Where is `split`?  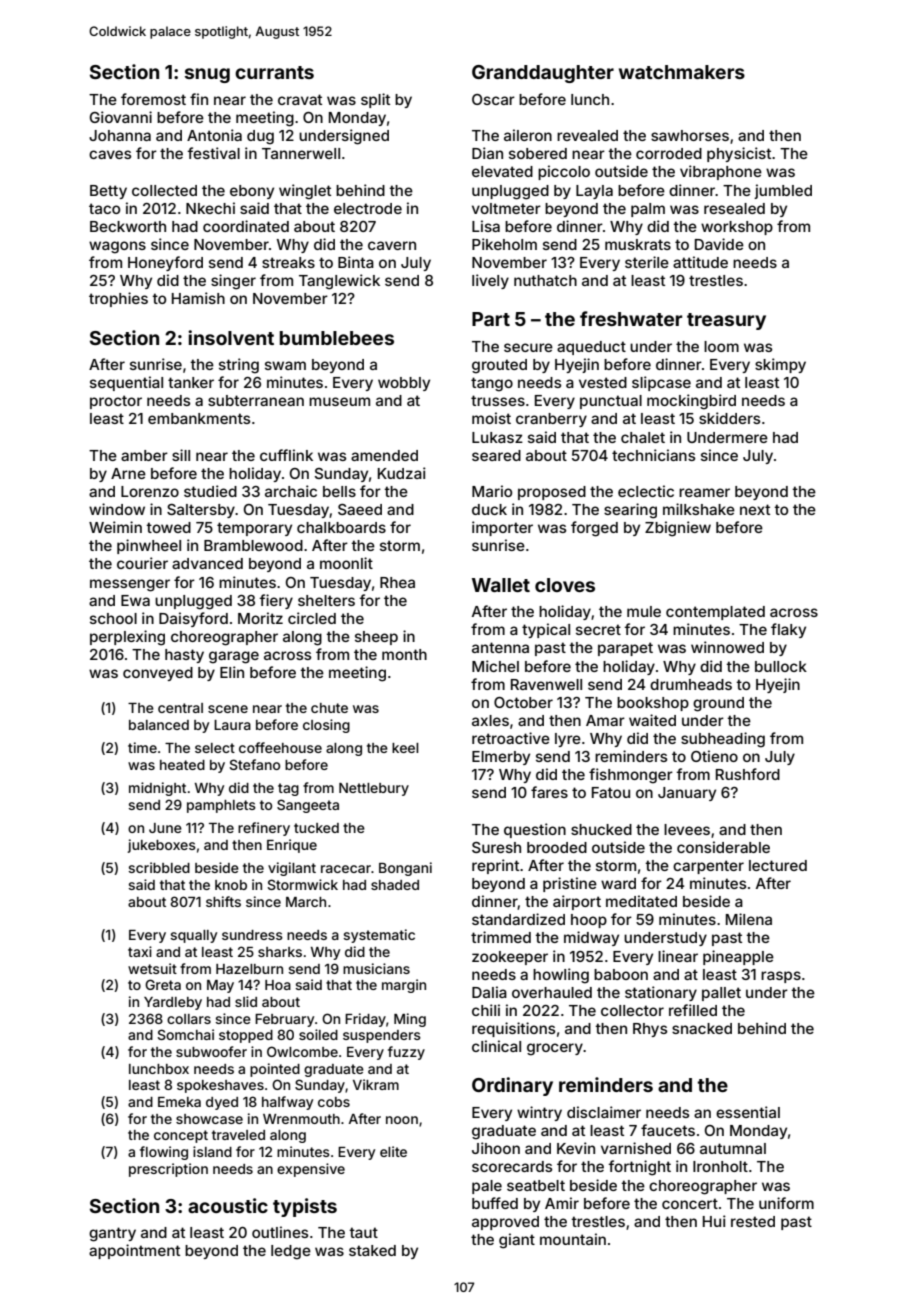
split is located at coordinates (375, 100).
